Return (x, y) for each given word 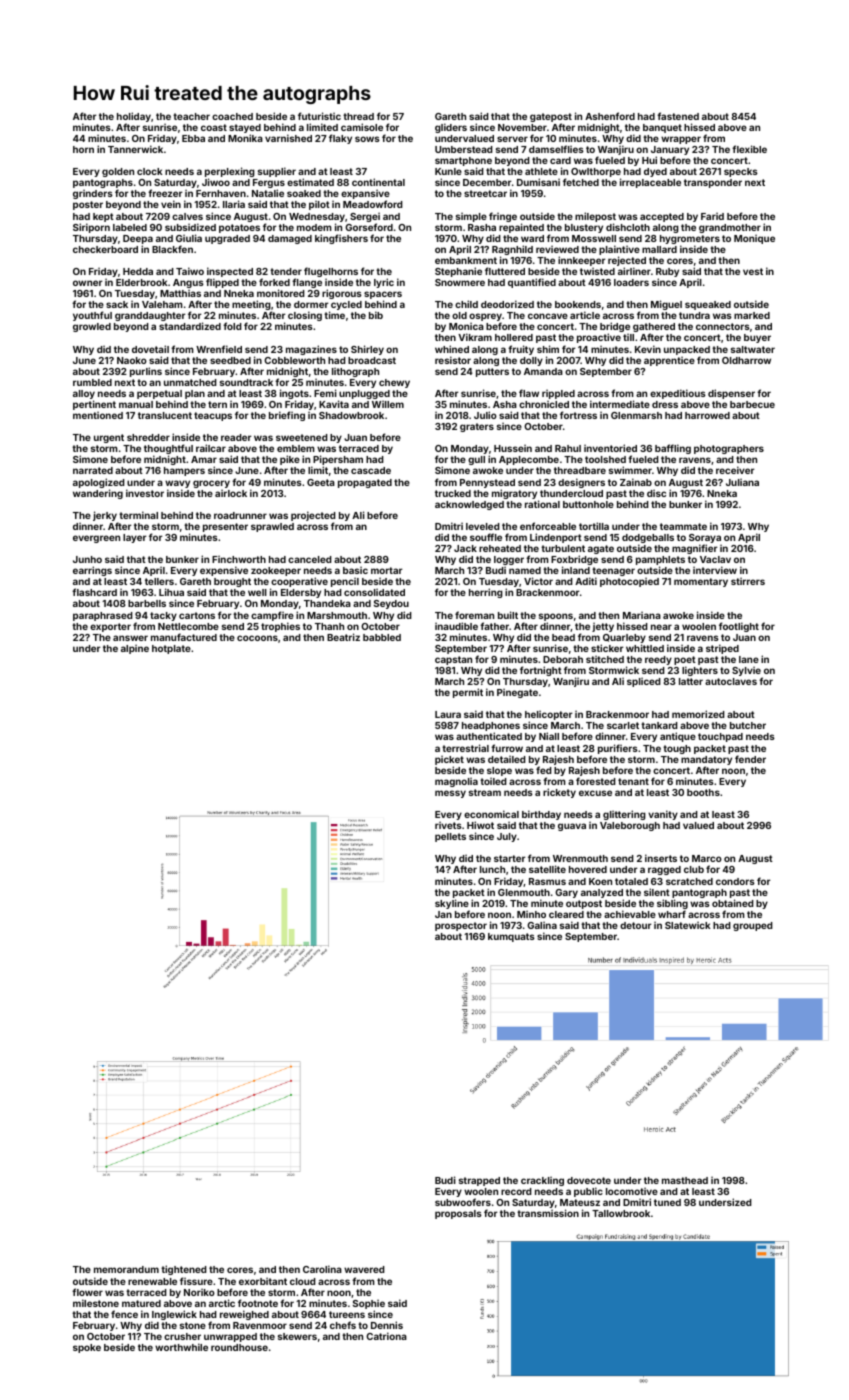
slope (499, 771)
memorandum (126, 1269)
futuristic (319, 116)
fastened (678, 116)
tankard (659, 725)
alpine (135, 649)
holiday (134, 117)
